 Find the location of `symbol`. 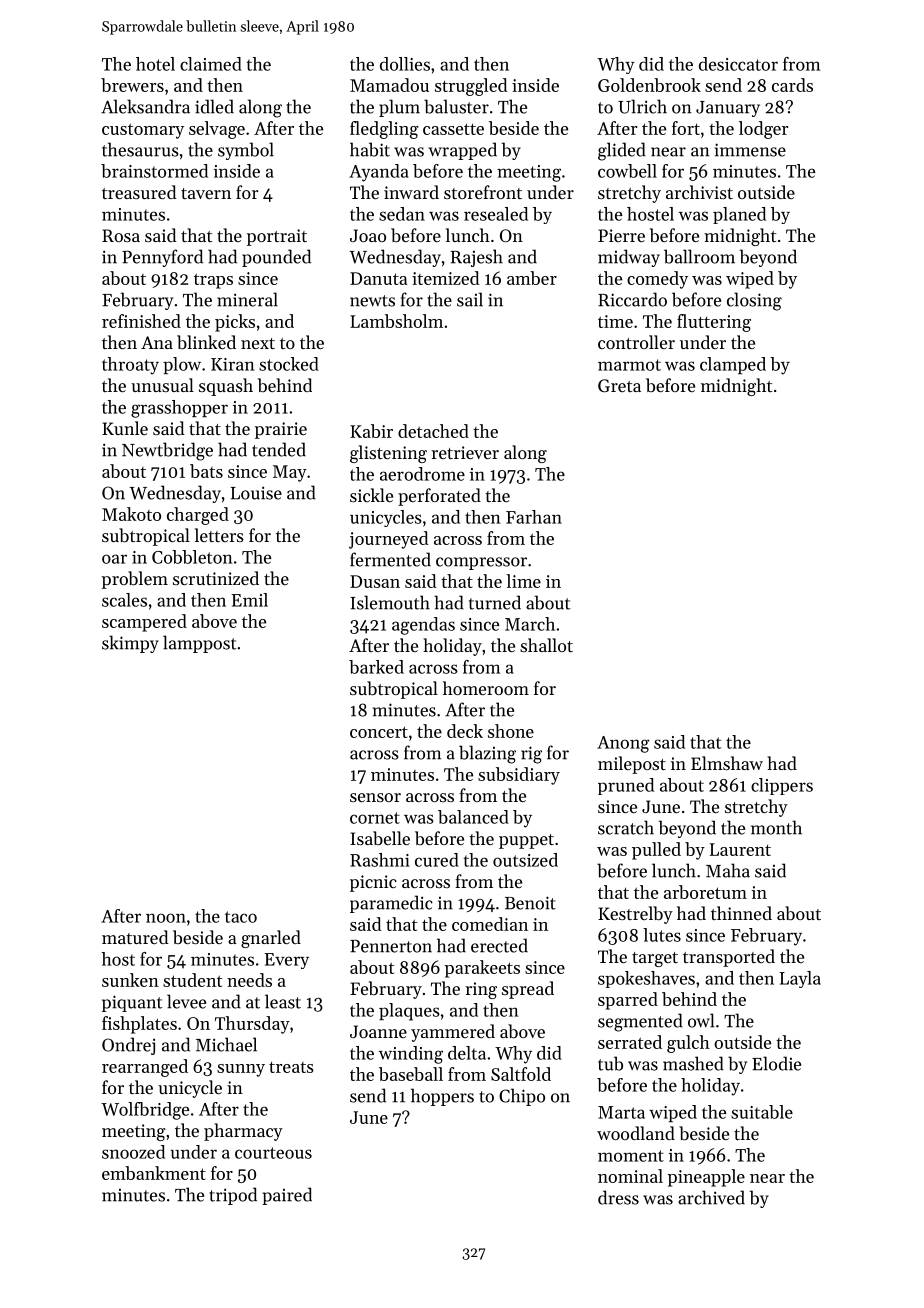

symbol is located at coordinates (246, 151).
